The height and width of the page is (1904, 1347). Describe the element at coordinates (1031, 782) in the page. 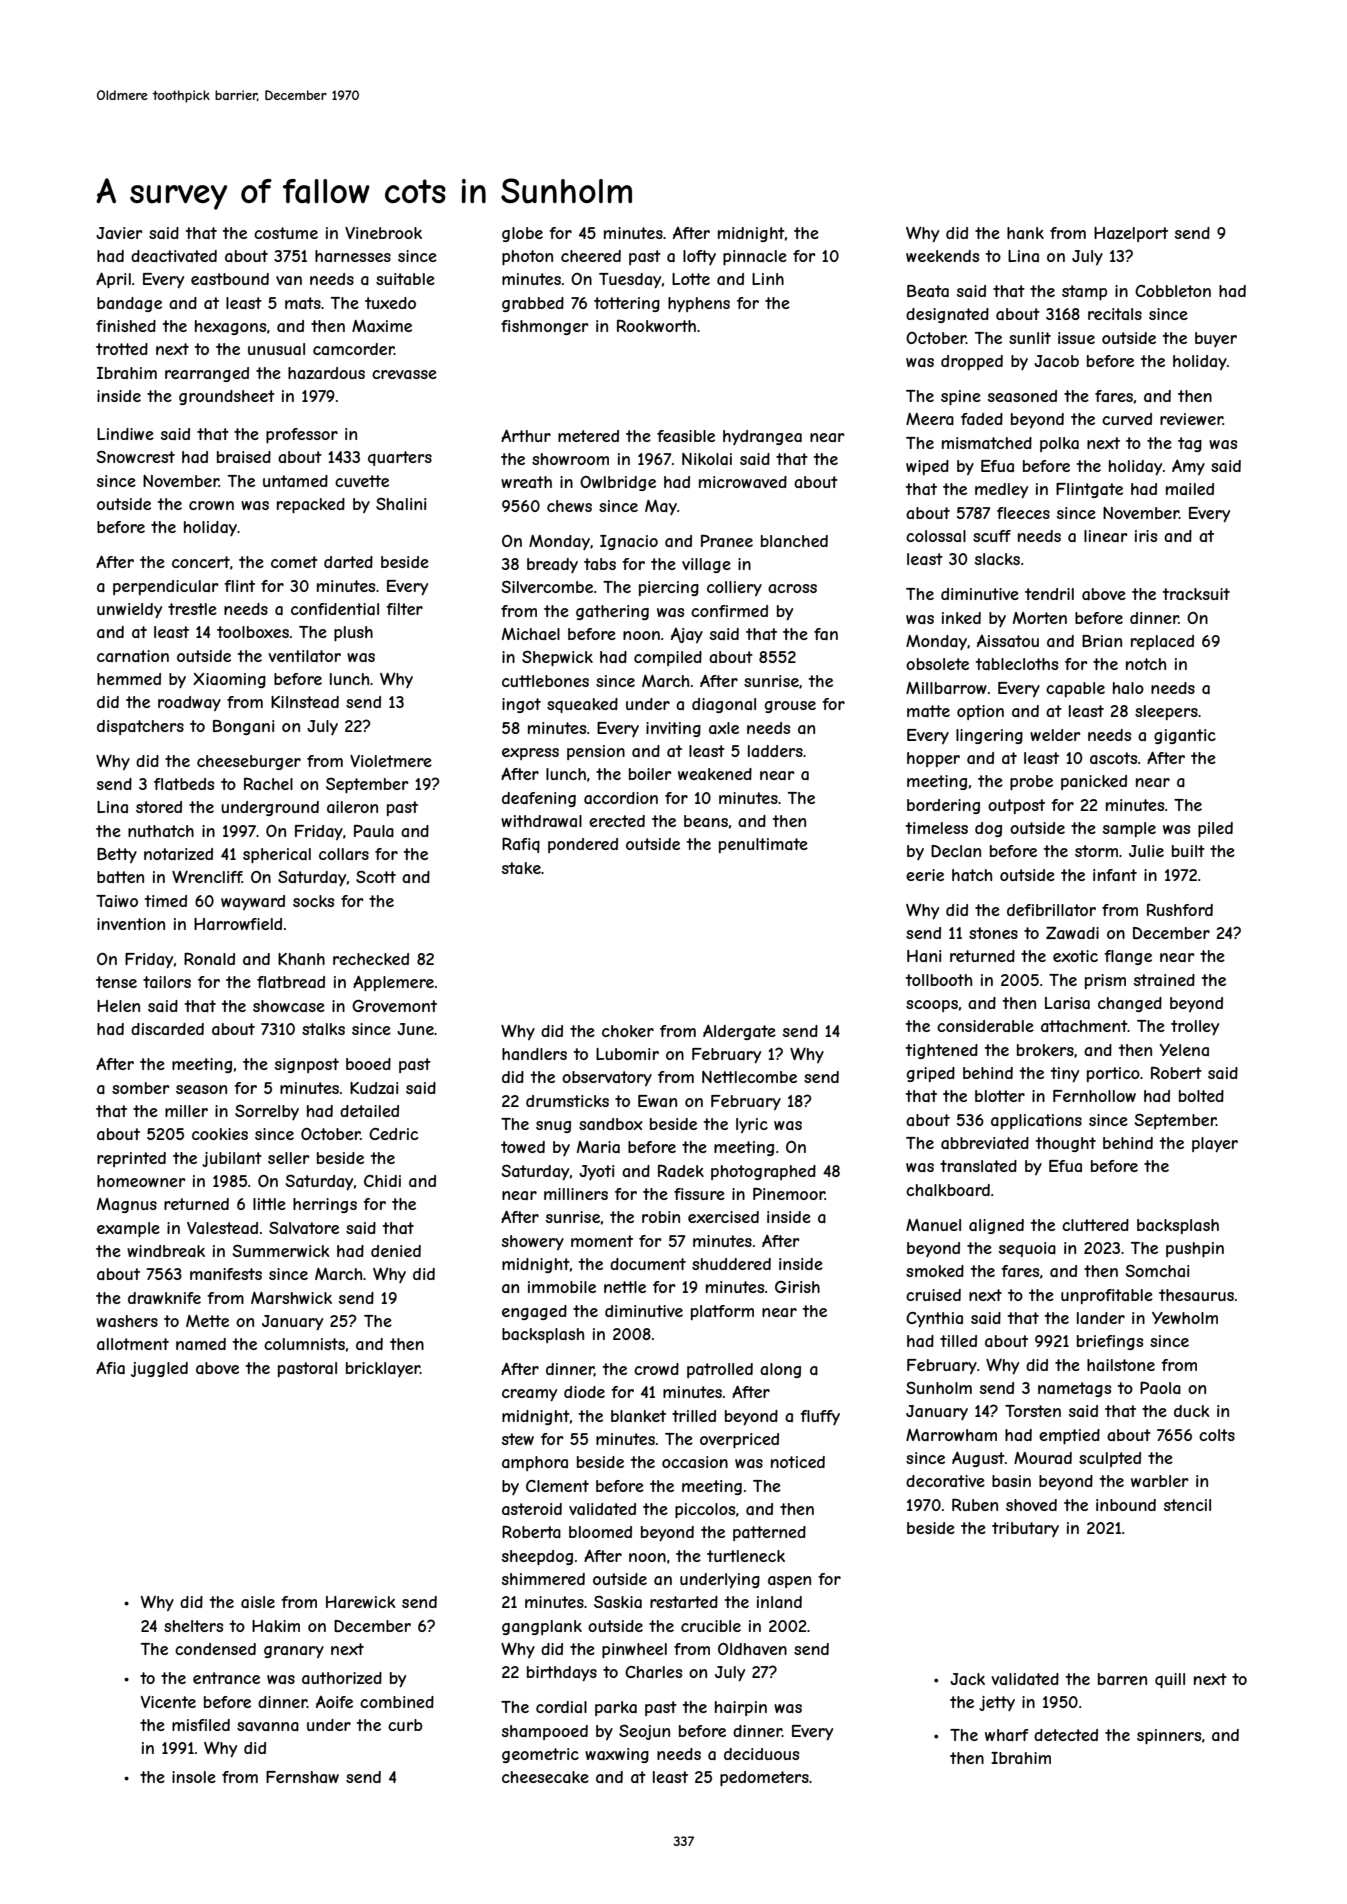

I see `probe` at that location.
